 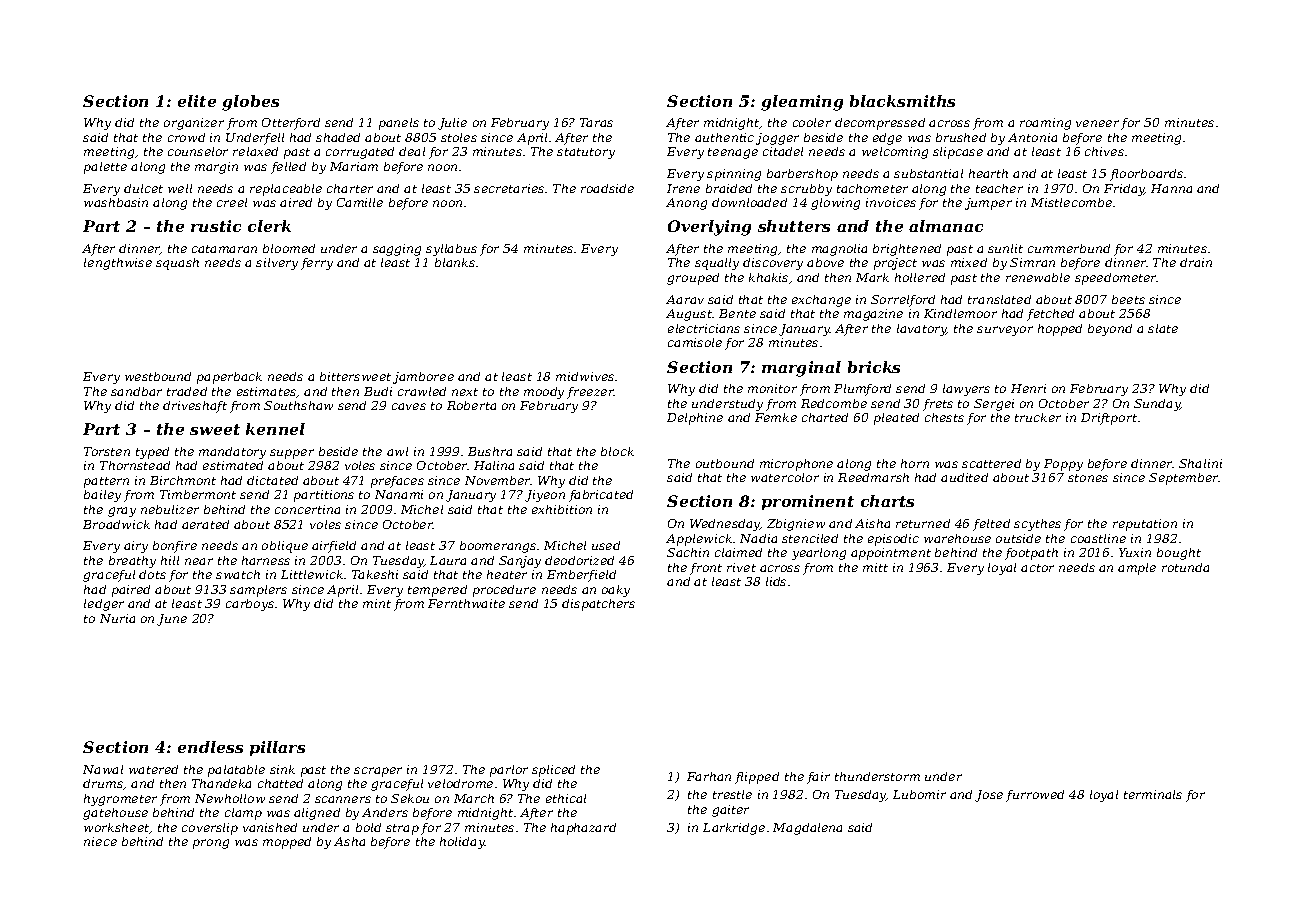 What do you see at coordinates (989, 796) in the screenshot?
I see `Jose` at bounding box center [989, 796].
